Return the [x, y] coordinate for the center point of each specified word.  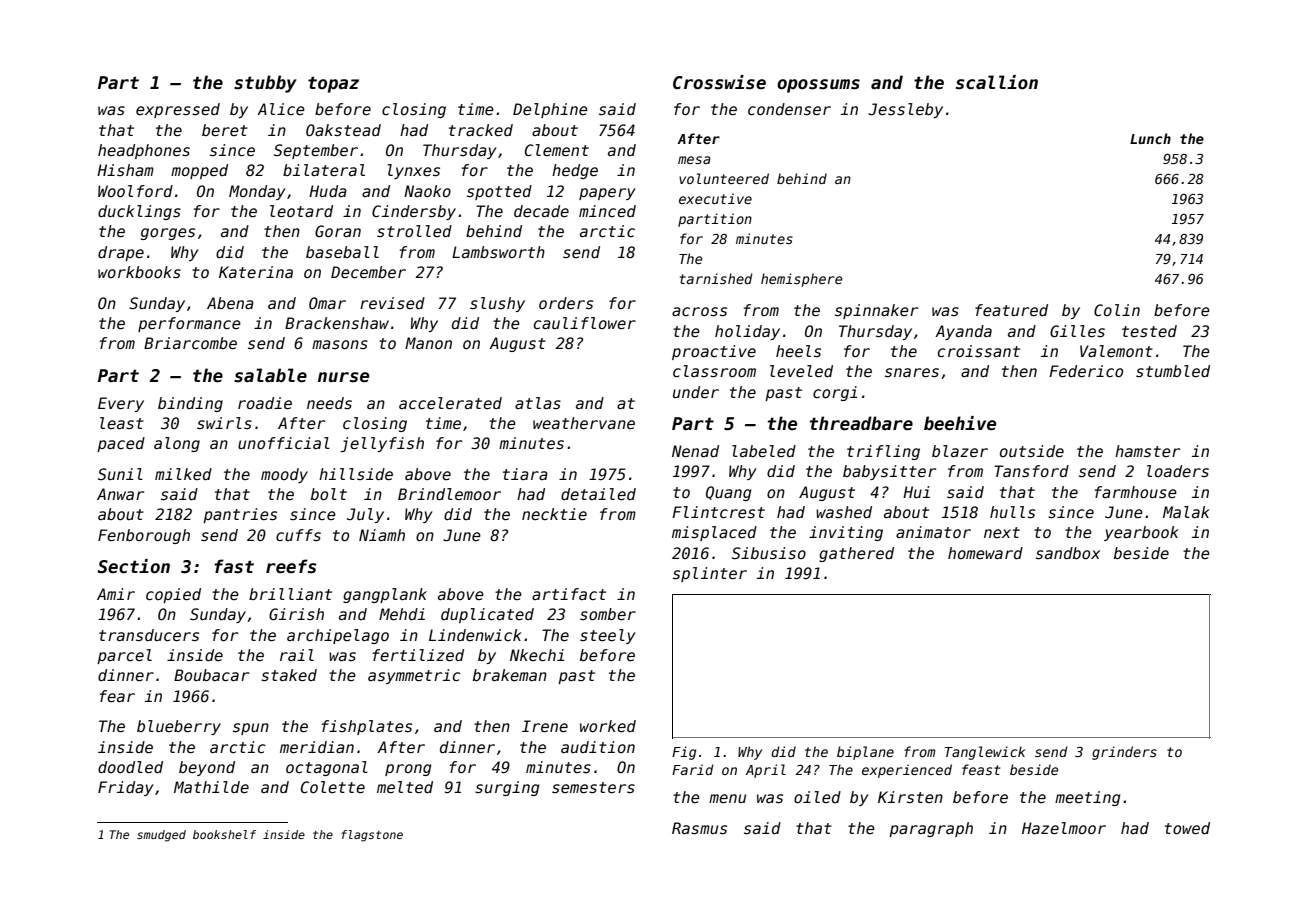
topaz [333, 85]
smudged [161, 836]
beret [225, 130]
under [696, 392]
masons [340, 344]
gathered [856, 554]
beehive [960, 423]
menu [727, 798]
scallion [997, 82]
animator [933, 532]
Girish [296, 614]
